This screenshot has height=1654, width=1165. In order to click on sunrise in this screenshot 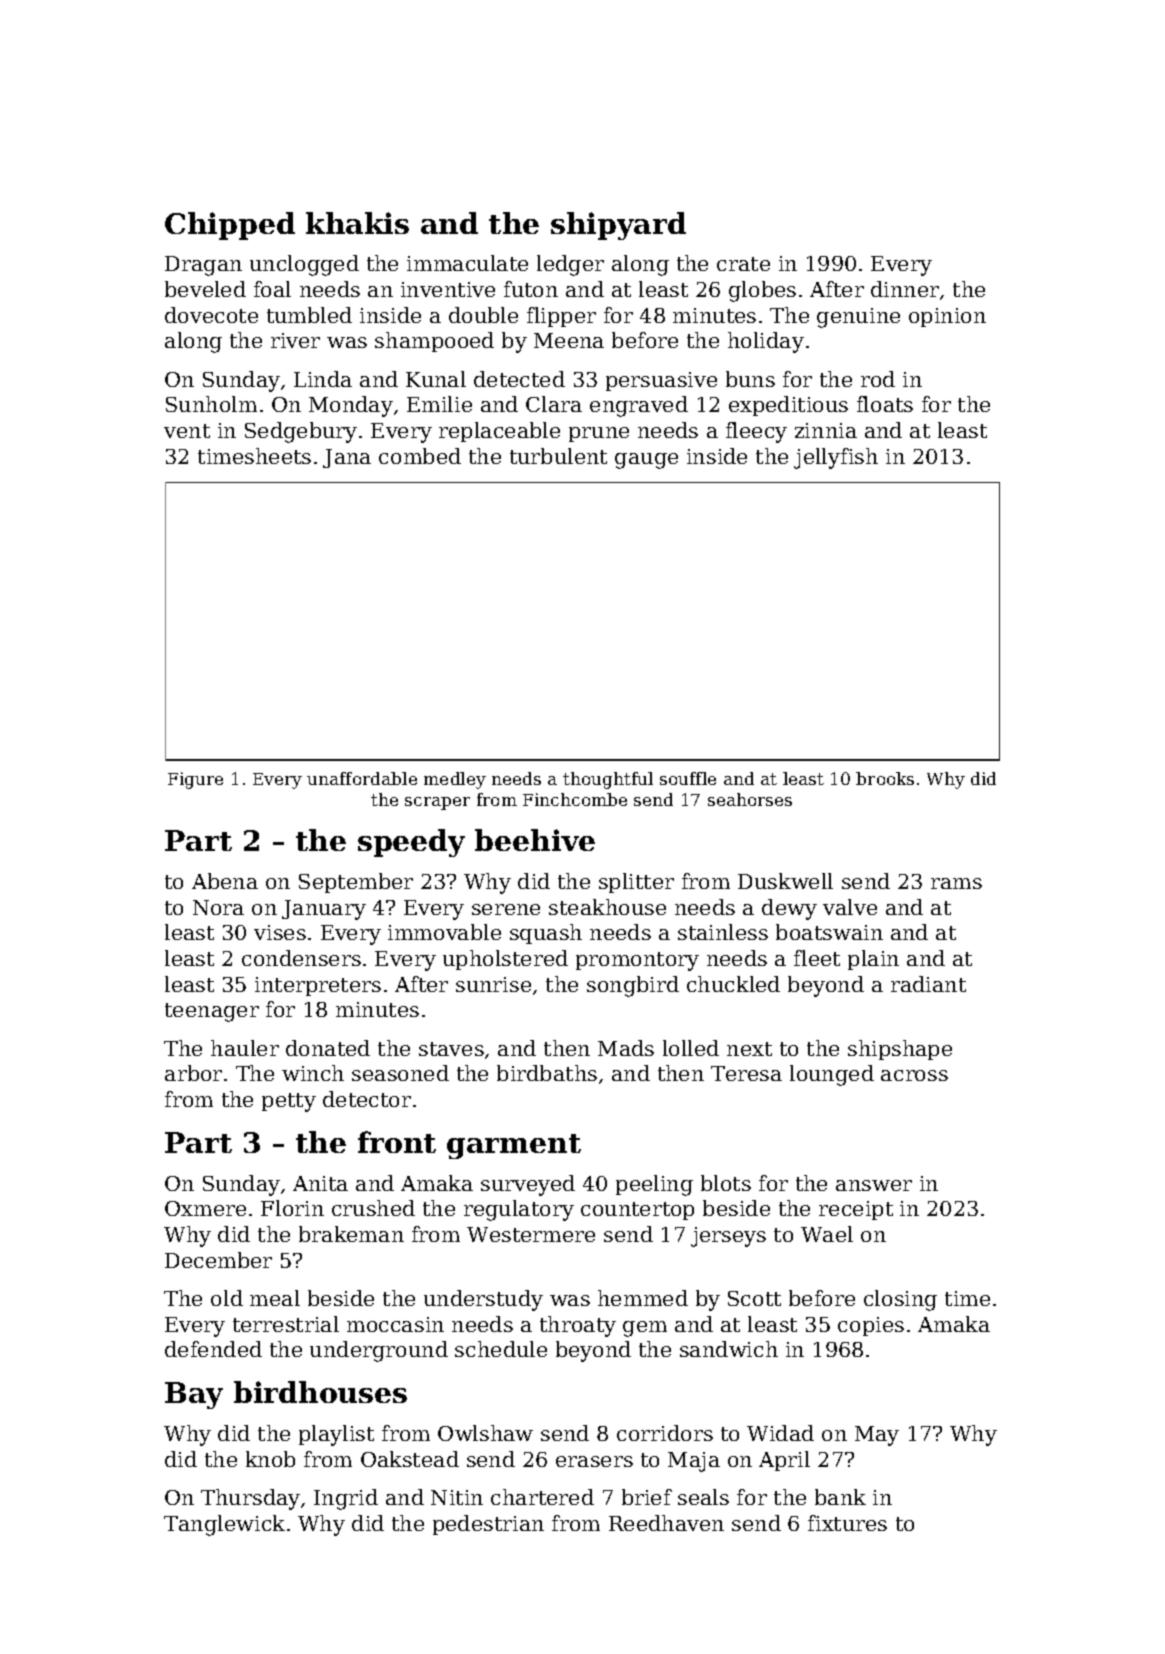, I will do `click(493, 984)`.
